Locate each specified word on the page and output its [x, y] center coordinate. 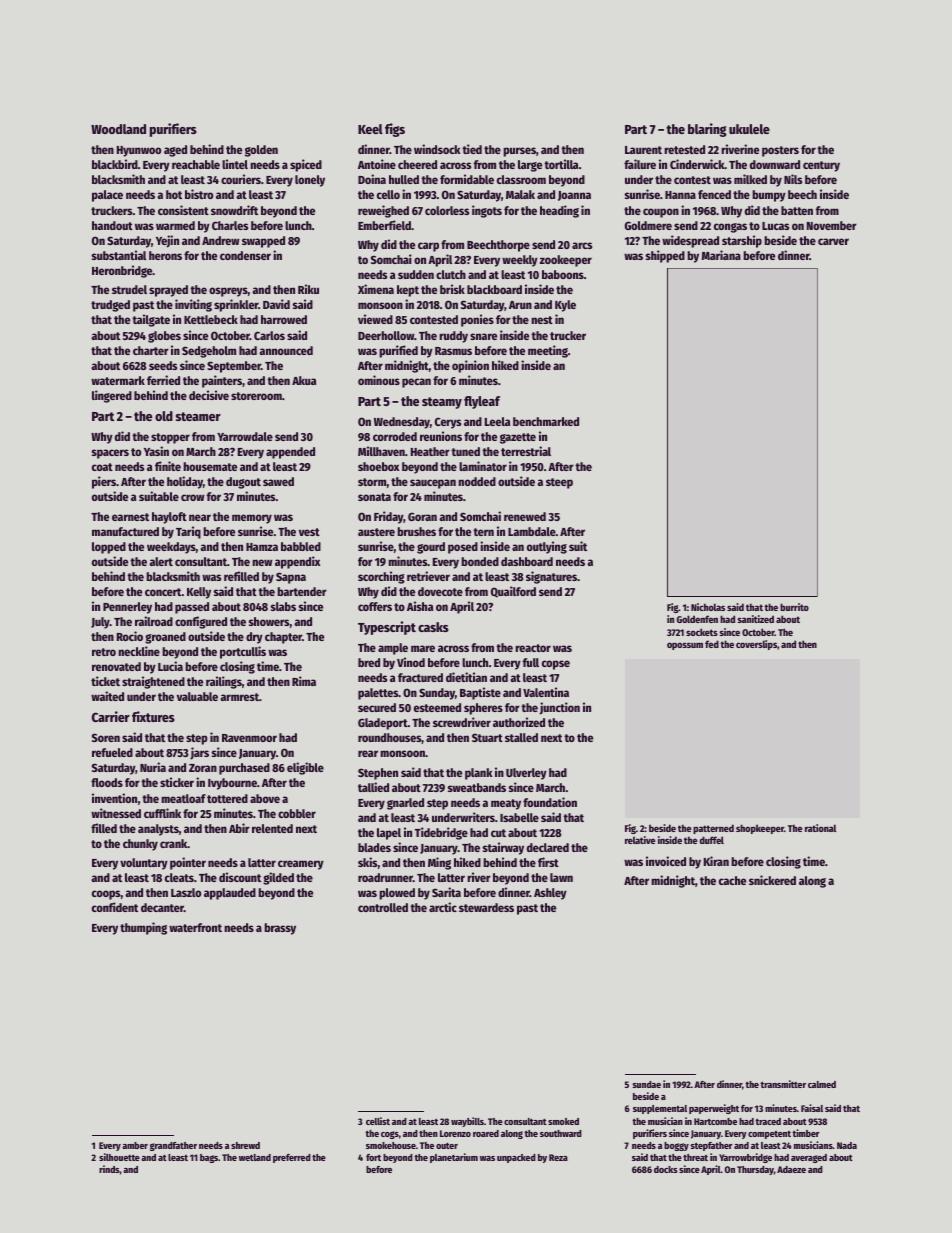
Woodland [118, 129]
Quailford [513, 592]
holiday [185, 482]
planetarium [454, 1158]
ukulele [749, 129]
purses [519, 152]
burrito [794, 607]
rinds [109, 1169]
